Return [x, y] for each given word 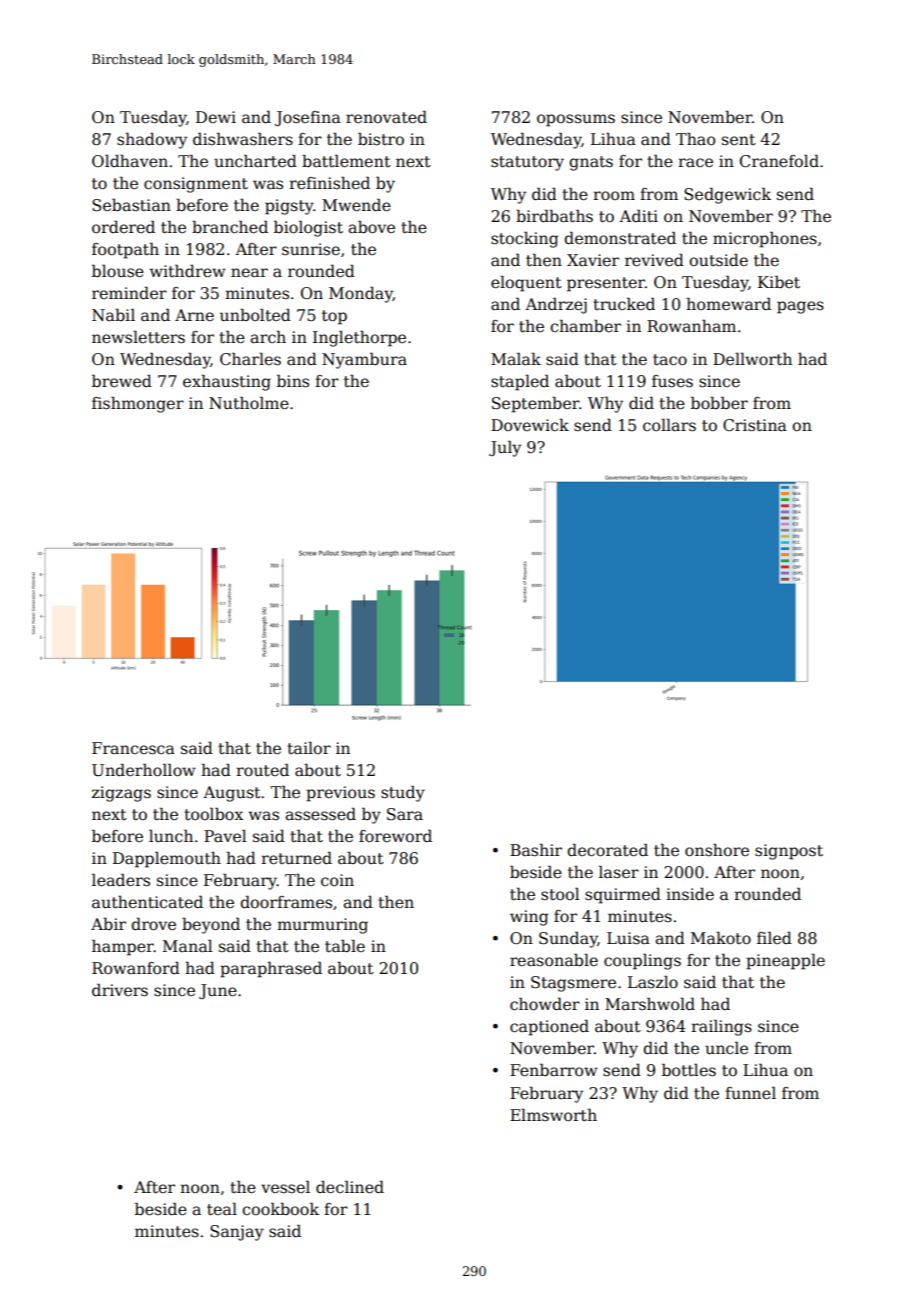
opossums [576, 120]
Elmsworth [553, 1115]
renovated [386, 117]
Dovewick [530, 424]
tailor [309, 747]
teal [222, 1209]
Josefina [308, 118]
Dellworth [752, 359]
